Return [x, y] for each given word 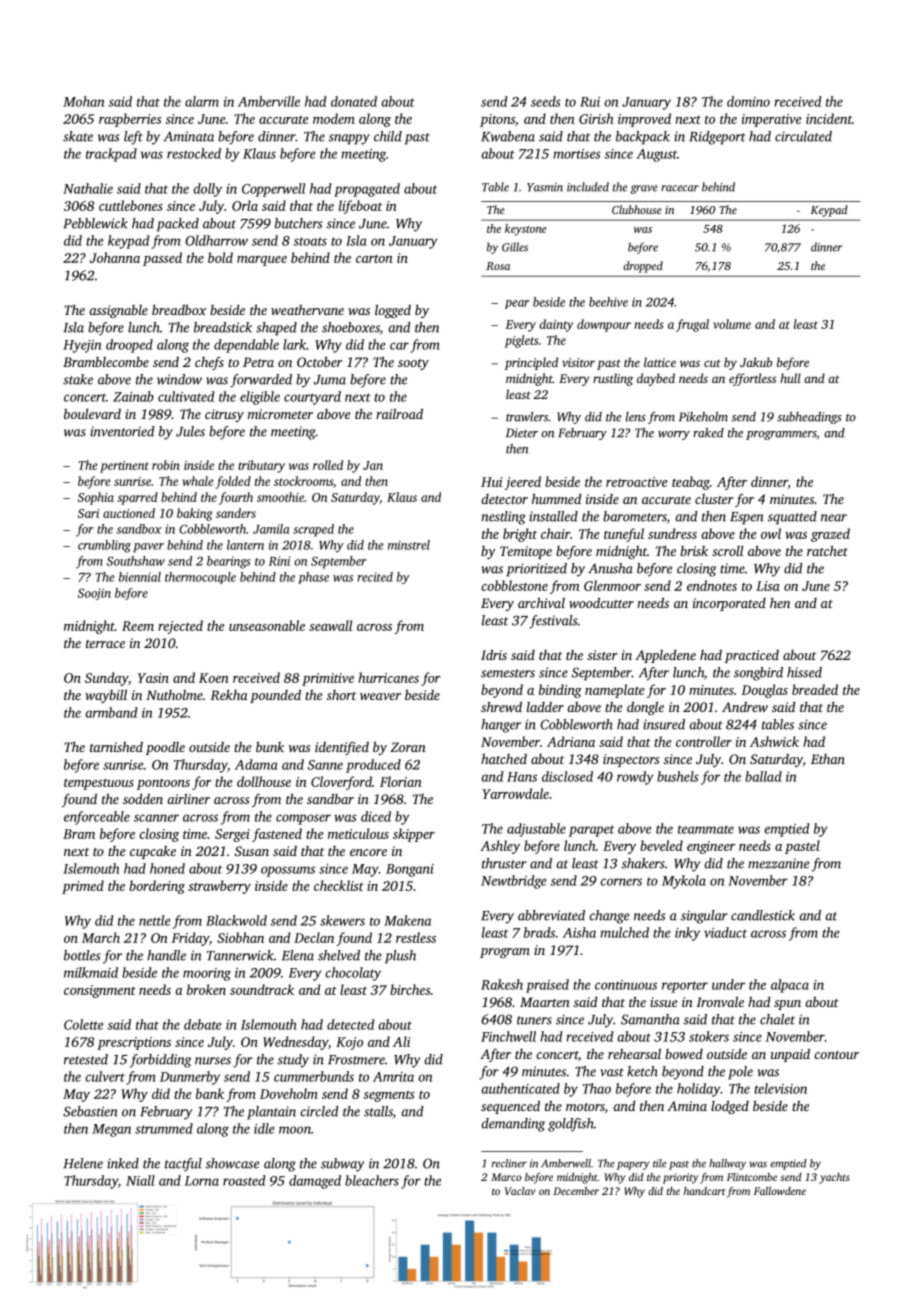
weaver [380, 696]
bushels [678, 776]
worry [674, 435]
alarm [202, 101]
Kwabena [508, 136]
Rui [590, 102]
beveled [661, 845]
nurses [213, 1061]
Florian [401, 781]
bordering [157, 887]
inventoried [122, 431]
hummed [556, 498]
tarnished [116, 746]
